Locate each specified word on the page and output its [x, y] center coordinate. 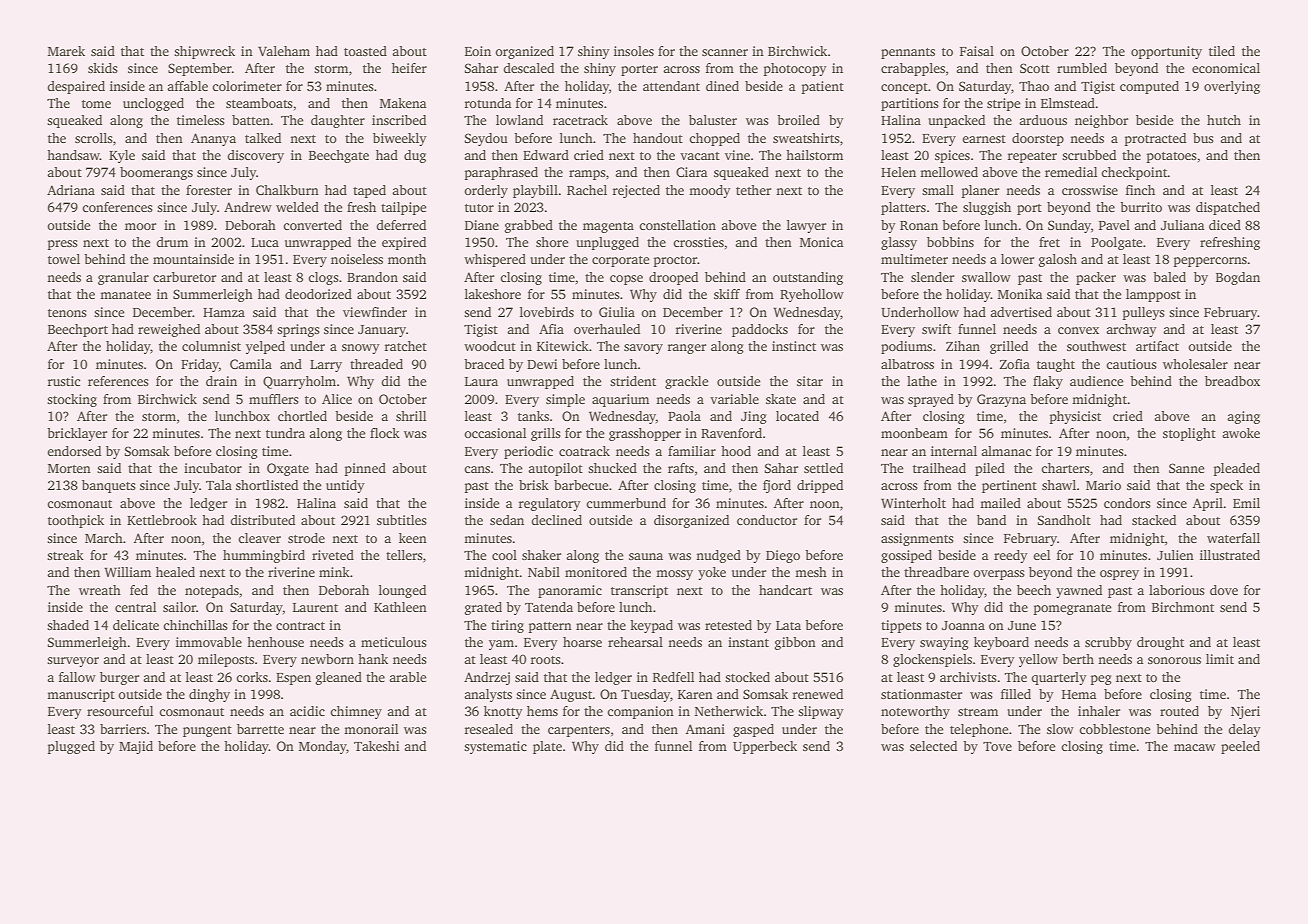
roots [546, 660]
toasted [365, 51]
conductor [767, 520]
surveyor [73, 662]
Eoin [478, 51]
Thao [1034, 86]
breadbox [1232, 381]
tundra [285, 433]
